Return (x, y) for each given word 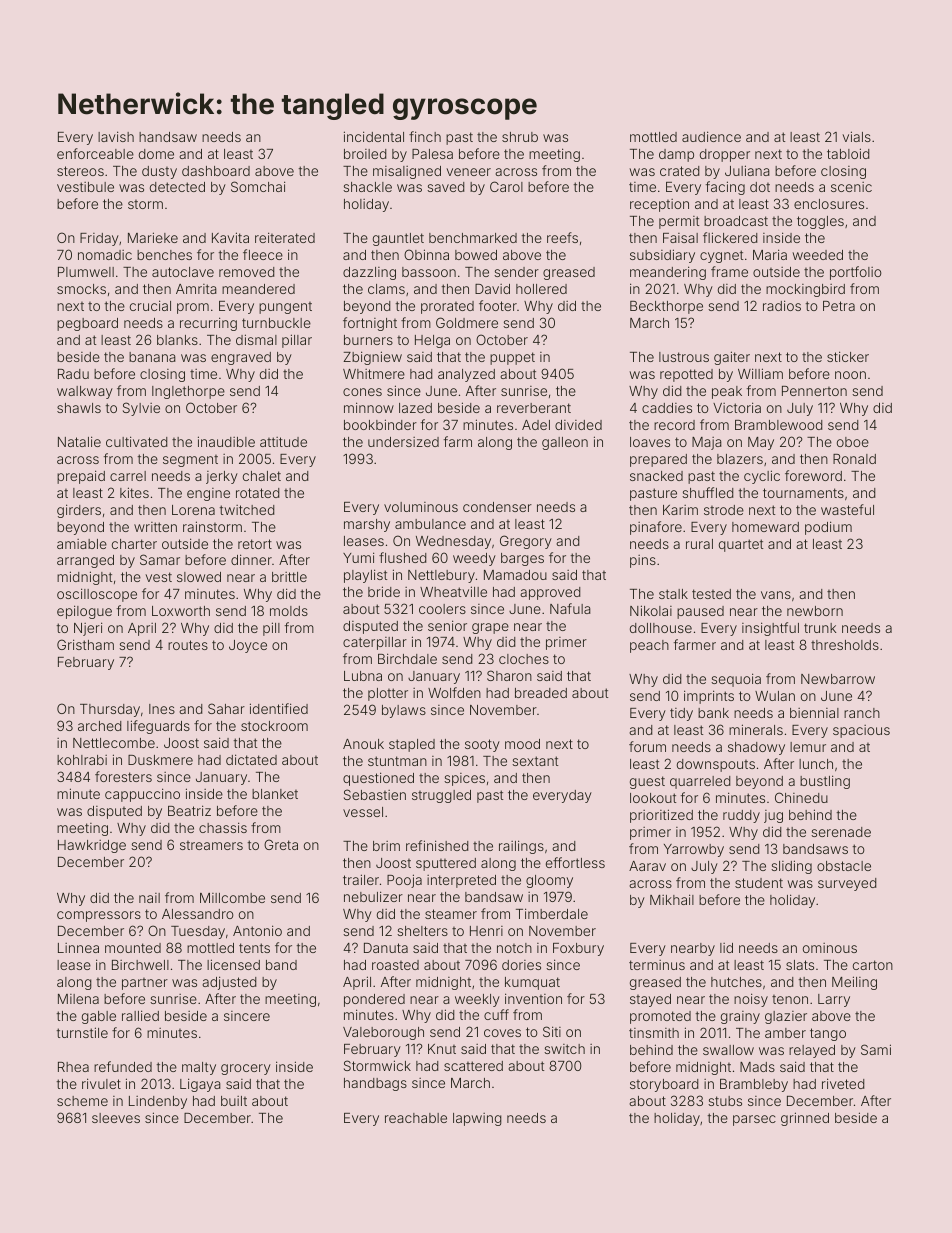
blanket (275, 794)
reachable (416, 1118)
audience (711, 136)
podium (828, 528)
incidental (374, 136)
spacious (861, 731)
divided (578, 425)
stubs (725, 1101)
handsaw (168, 137)
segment (190, 461)
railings (521, 847)
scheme (82, 1101)
